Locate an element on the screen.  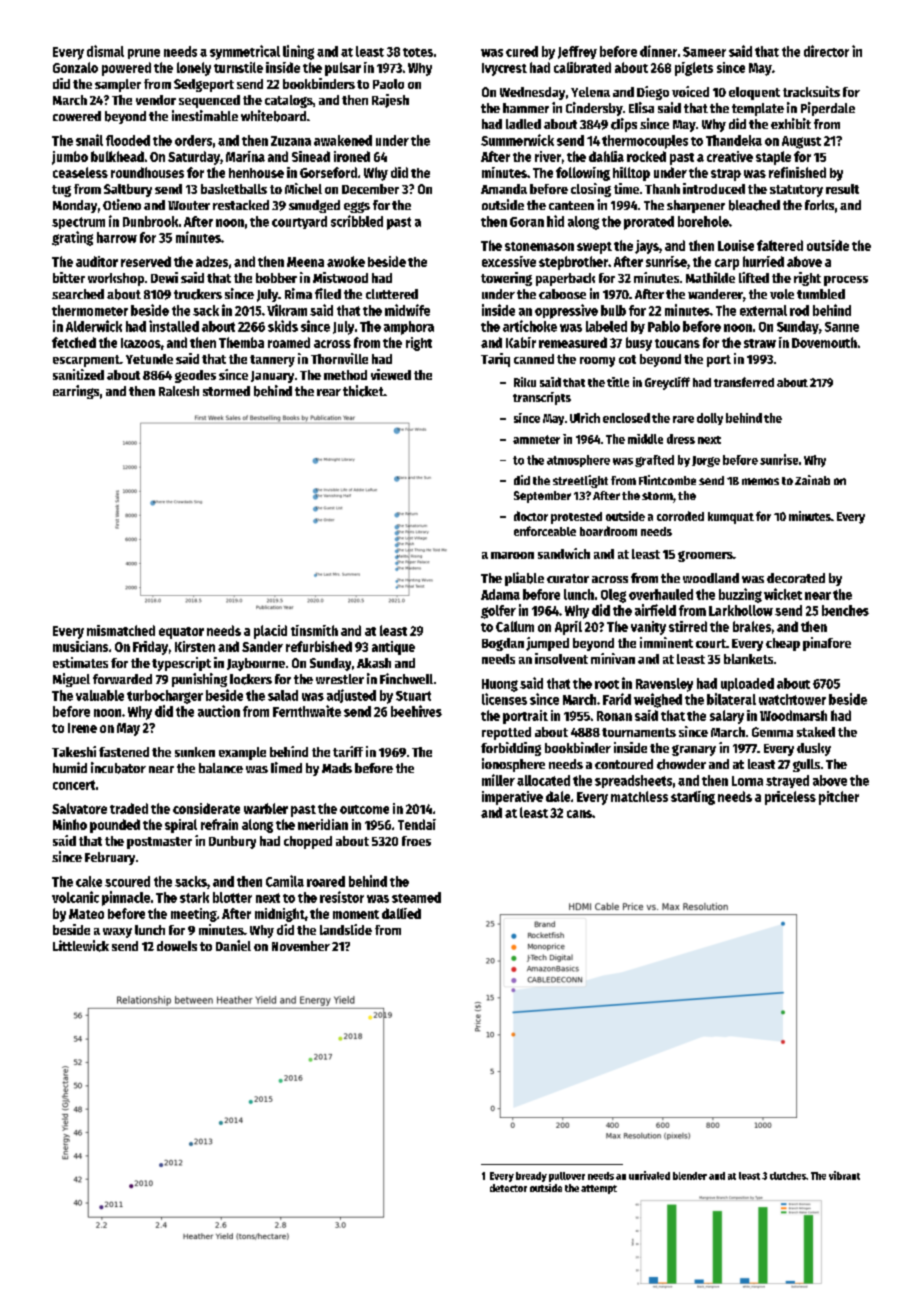
benches is located at coordinates (845, 610).
